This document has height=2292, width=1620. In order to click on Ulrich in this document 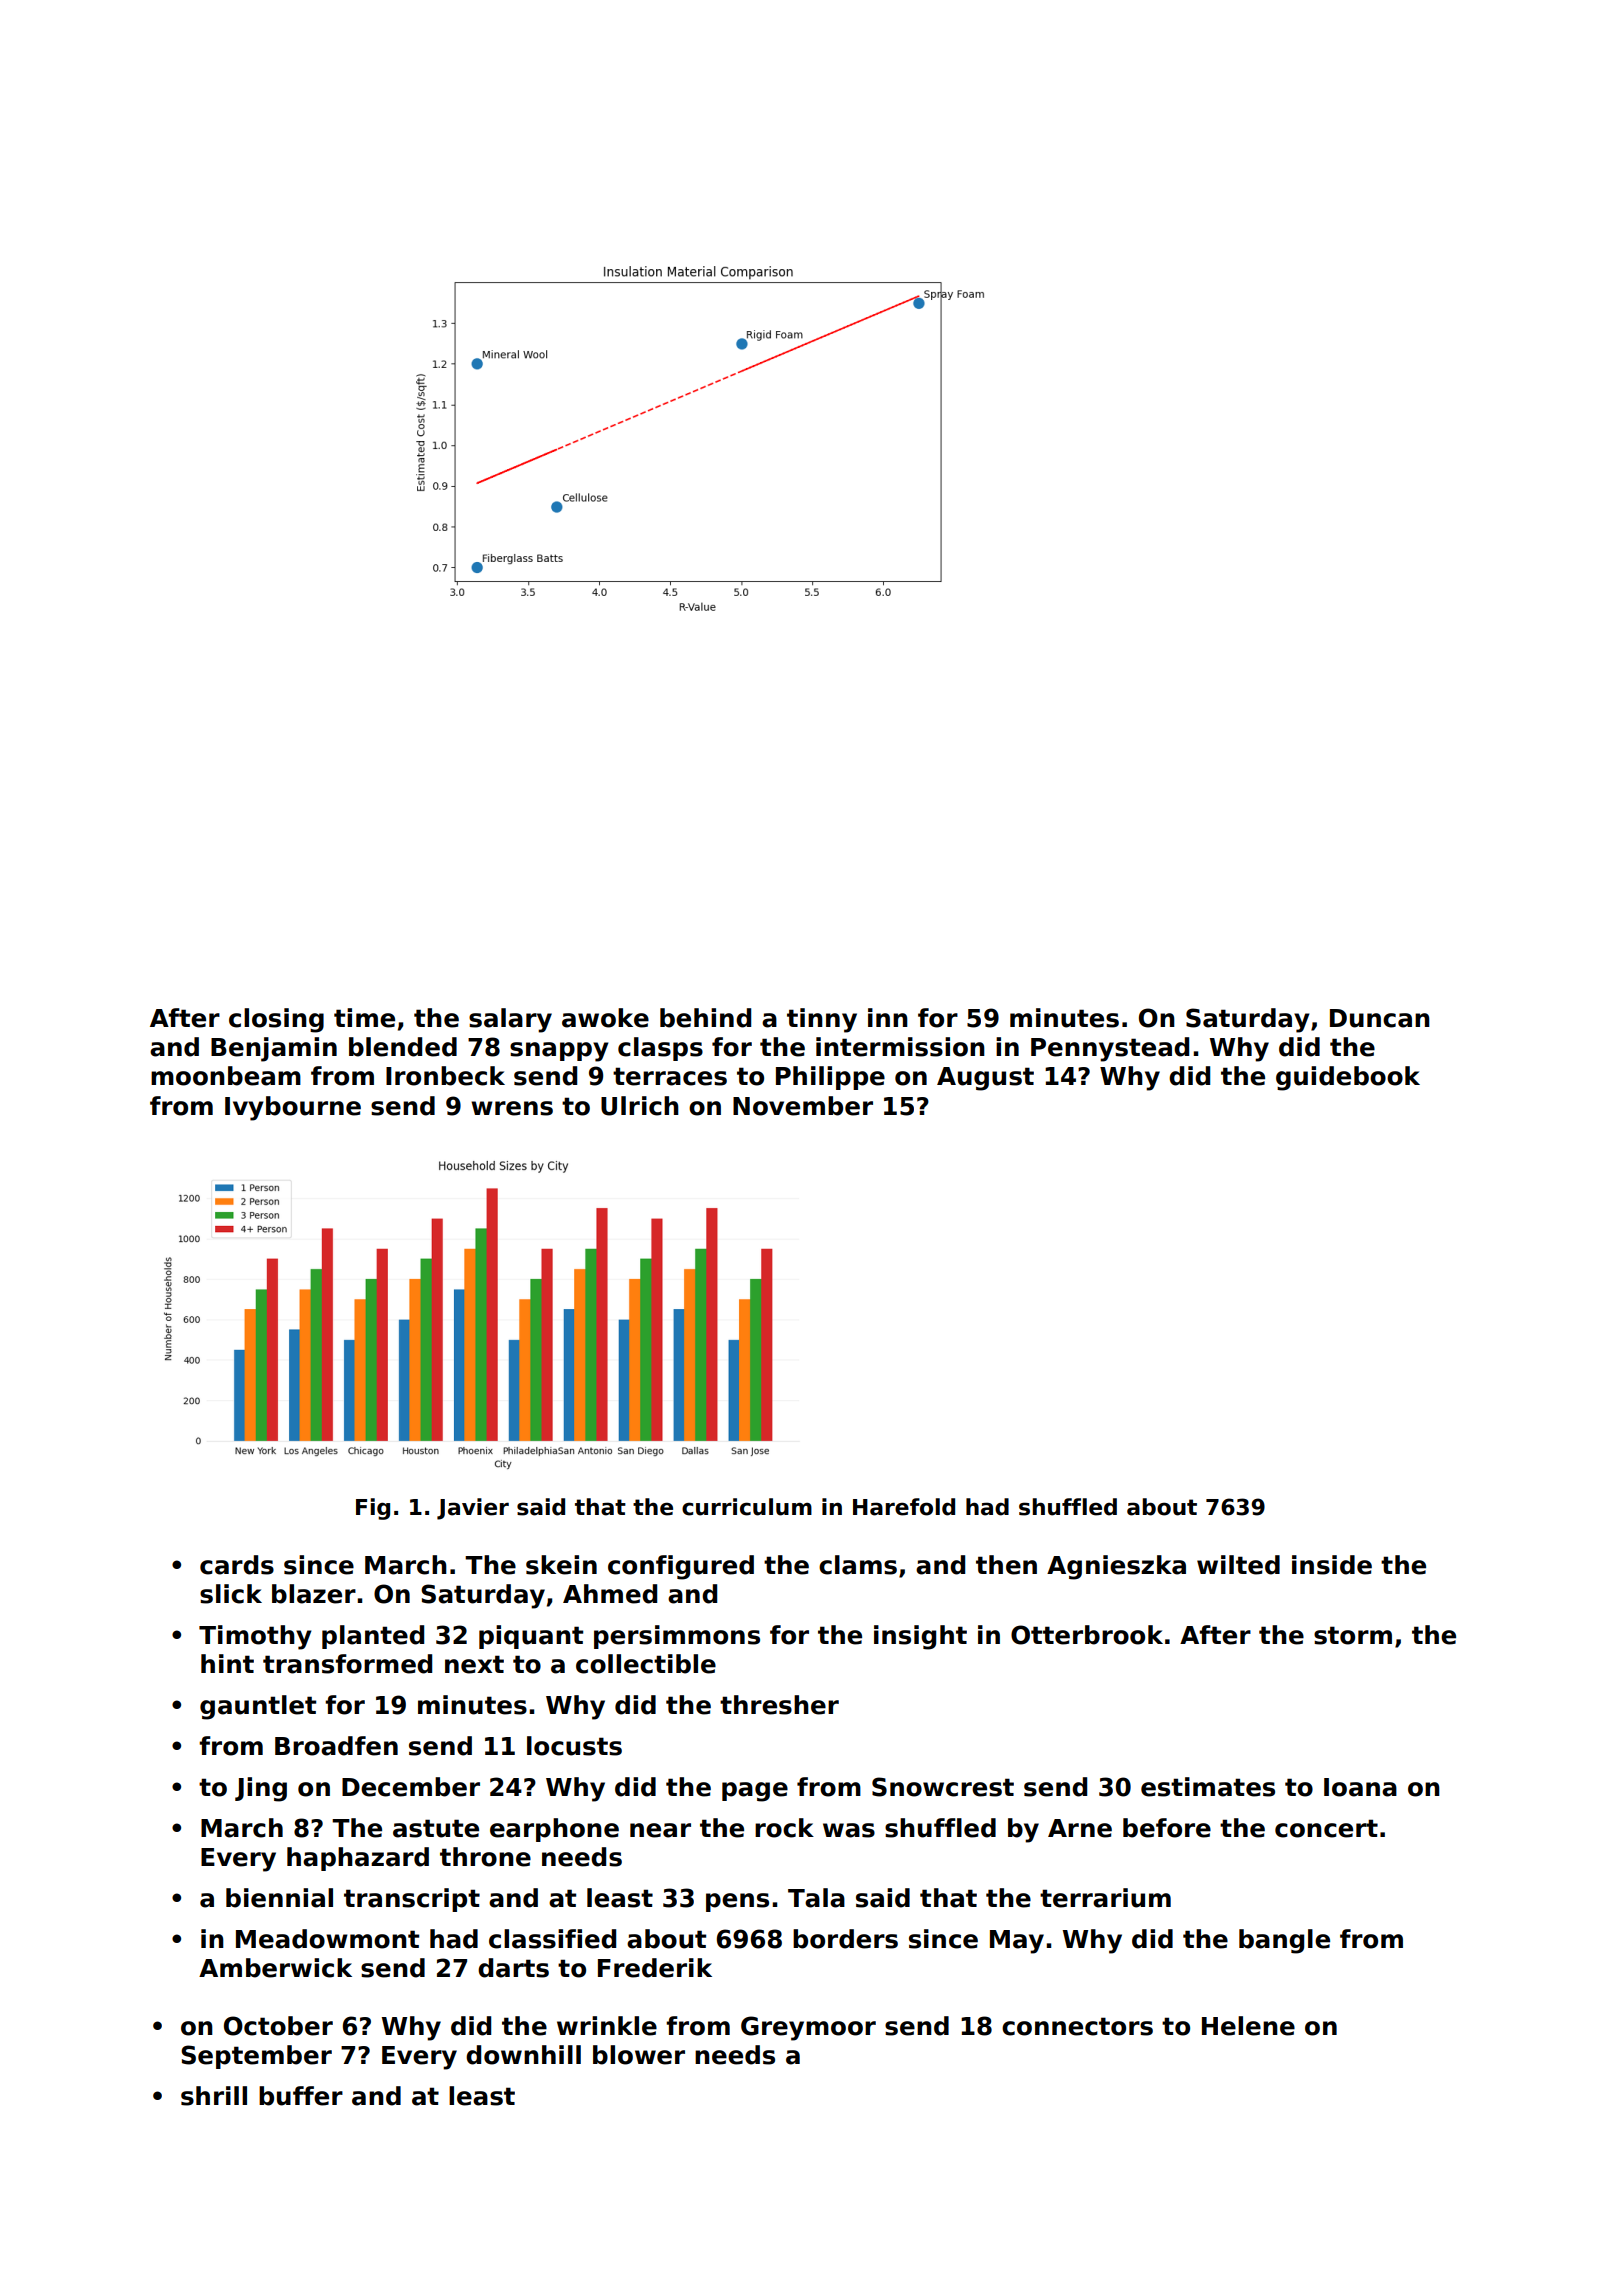, I will do `click(640, 1106)`.
